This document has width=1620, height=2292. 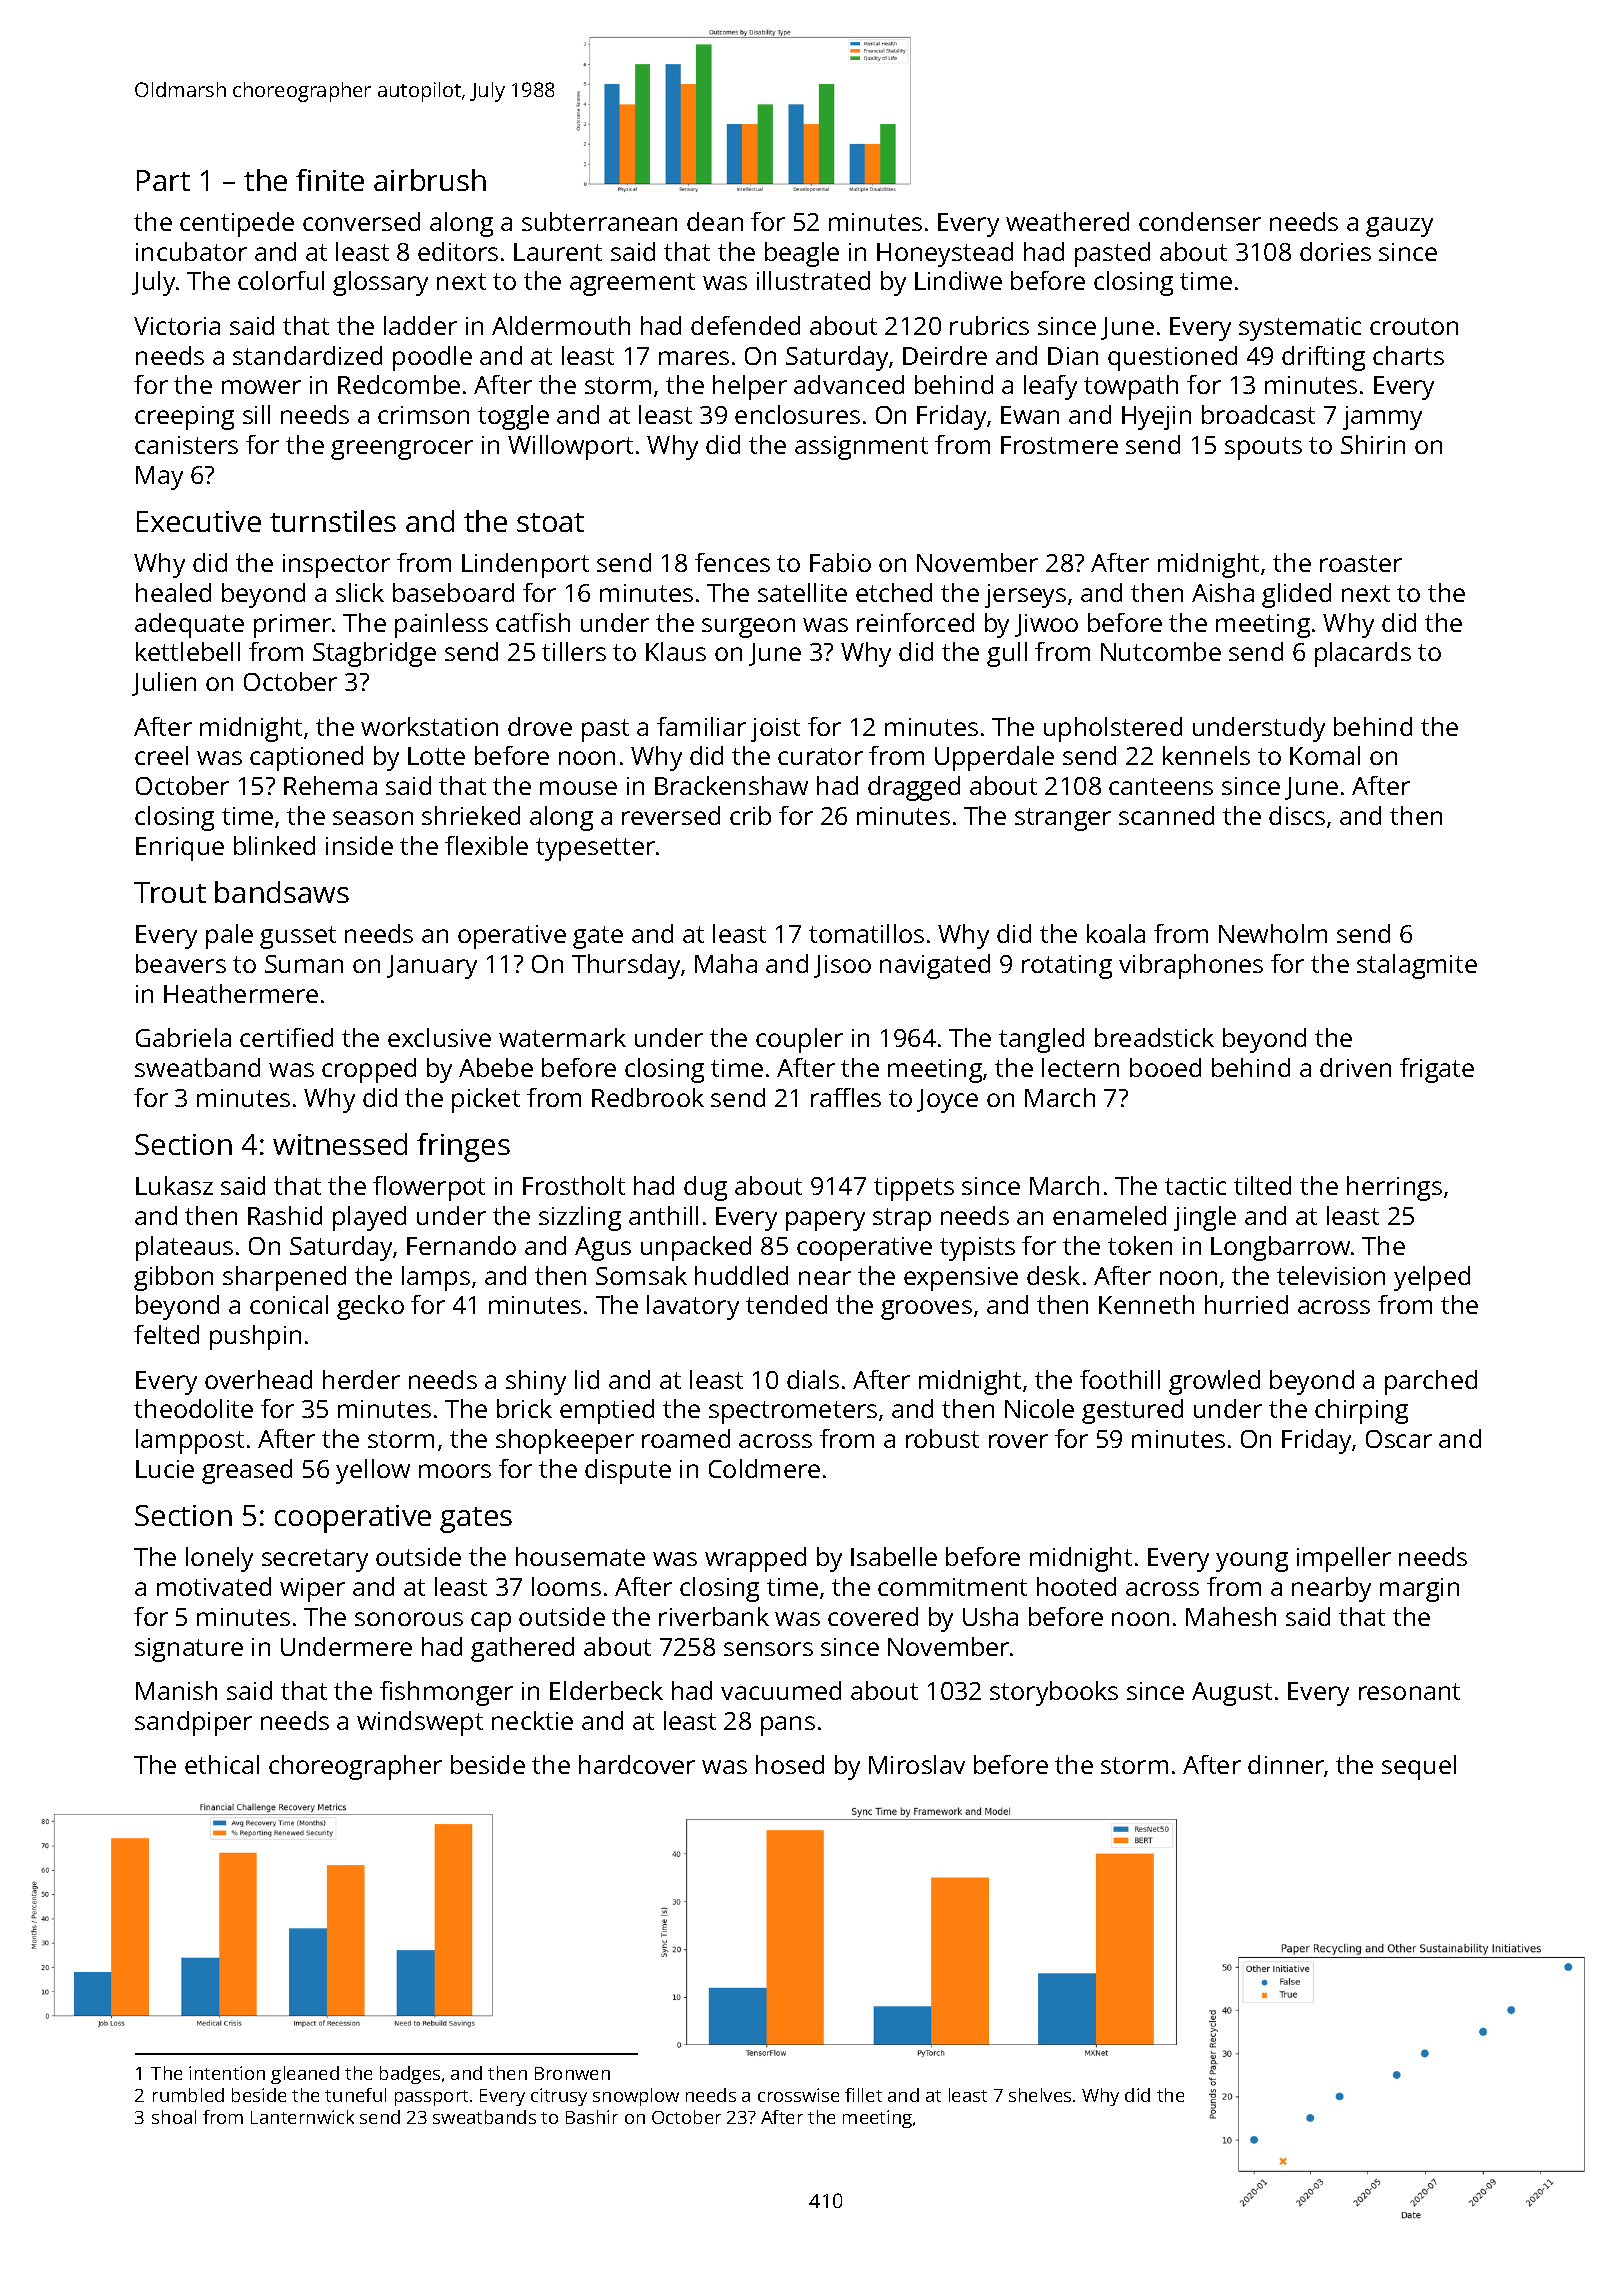 I want to click on satellite, so click(x=802, y=592).
